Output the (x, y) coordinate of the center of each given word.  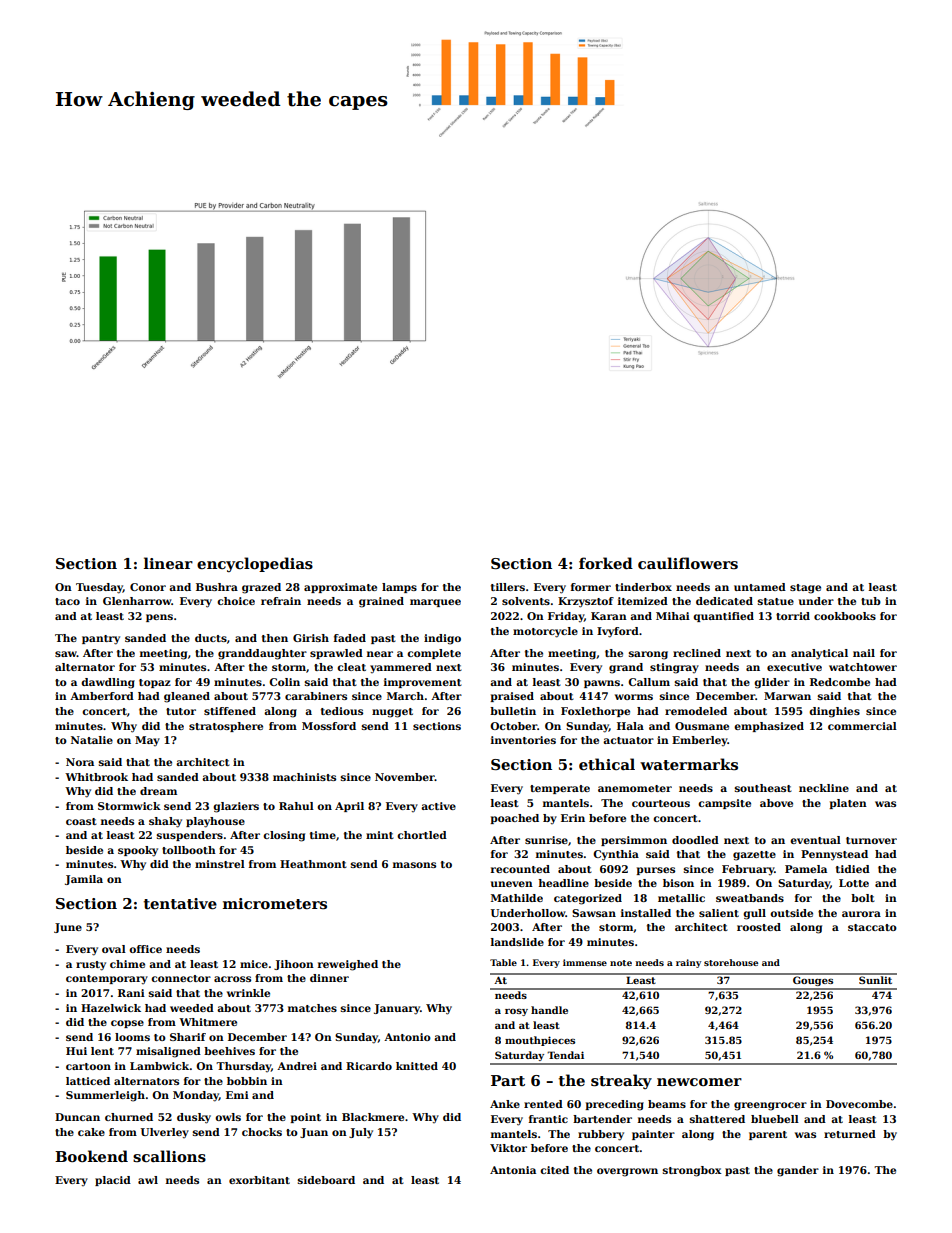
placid (113, 1181)
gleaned (187, 697)
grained (381, 602)
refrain (281, 601)
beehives (229, 1051)
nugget (392, 713)
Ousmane (702, 726)
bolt (863, 898)
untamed (760, 587)
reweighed (348, 965)
